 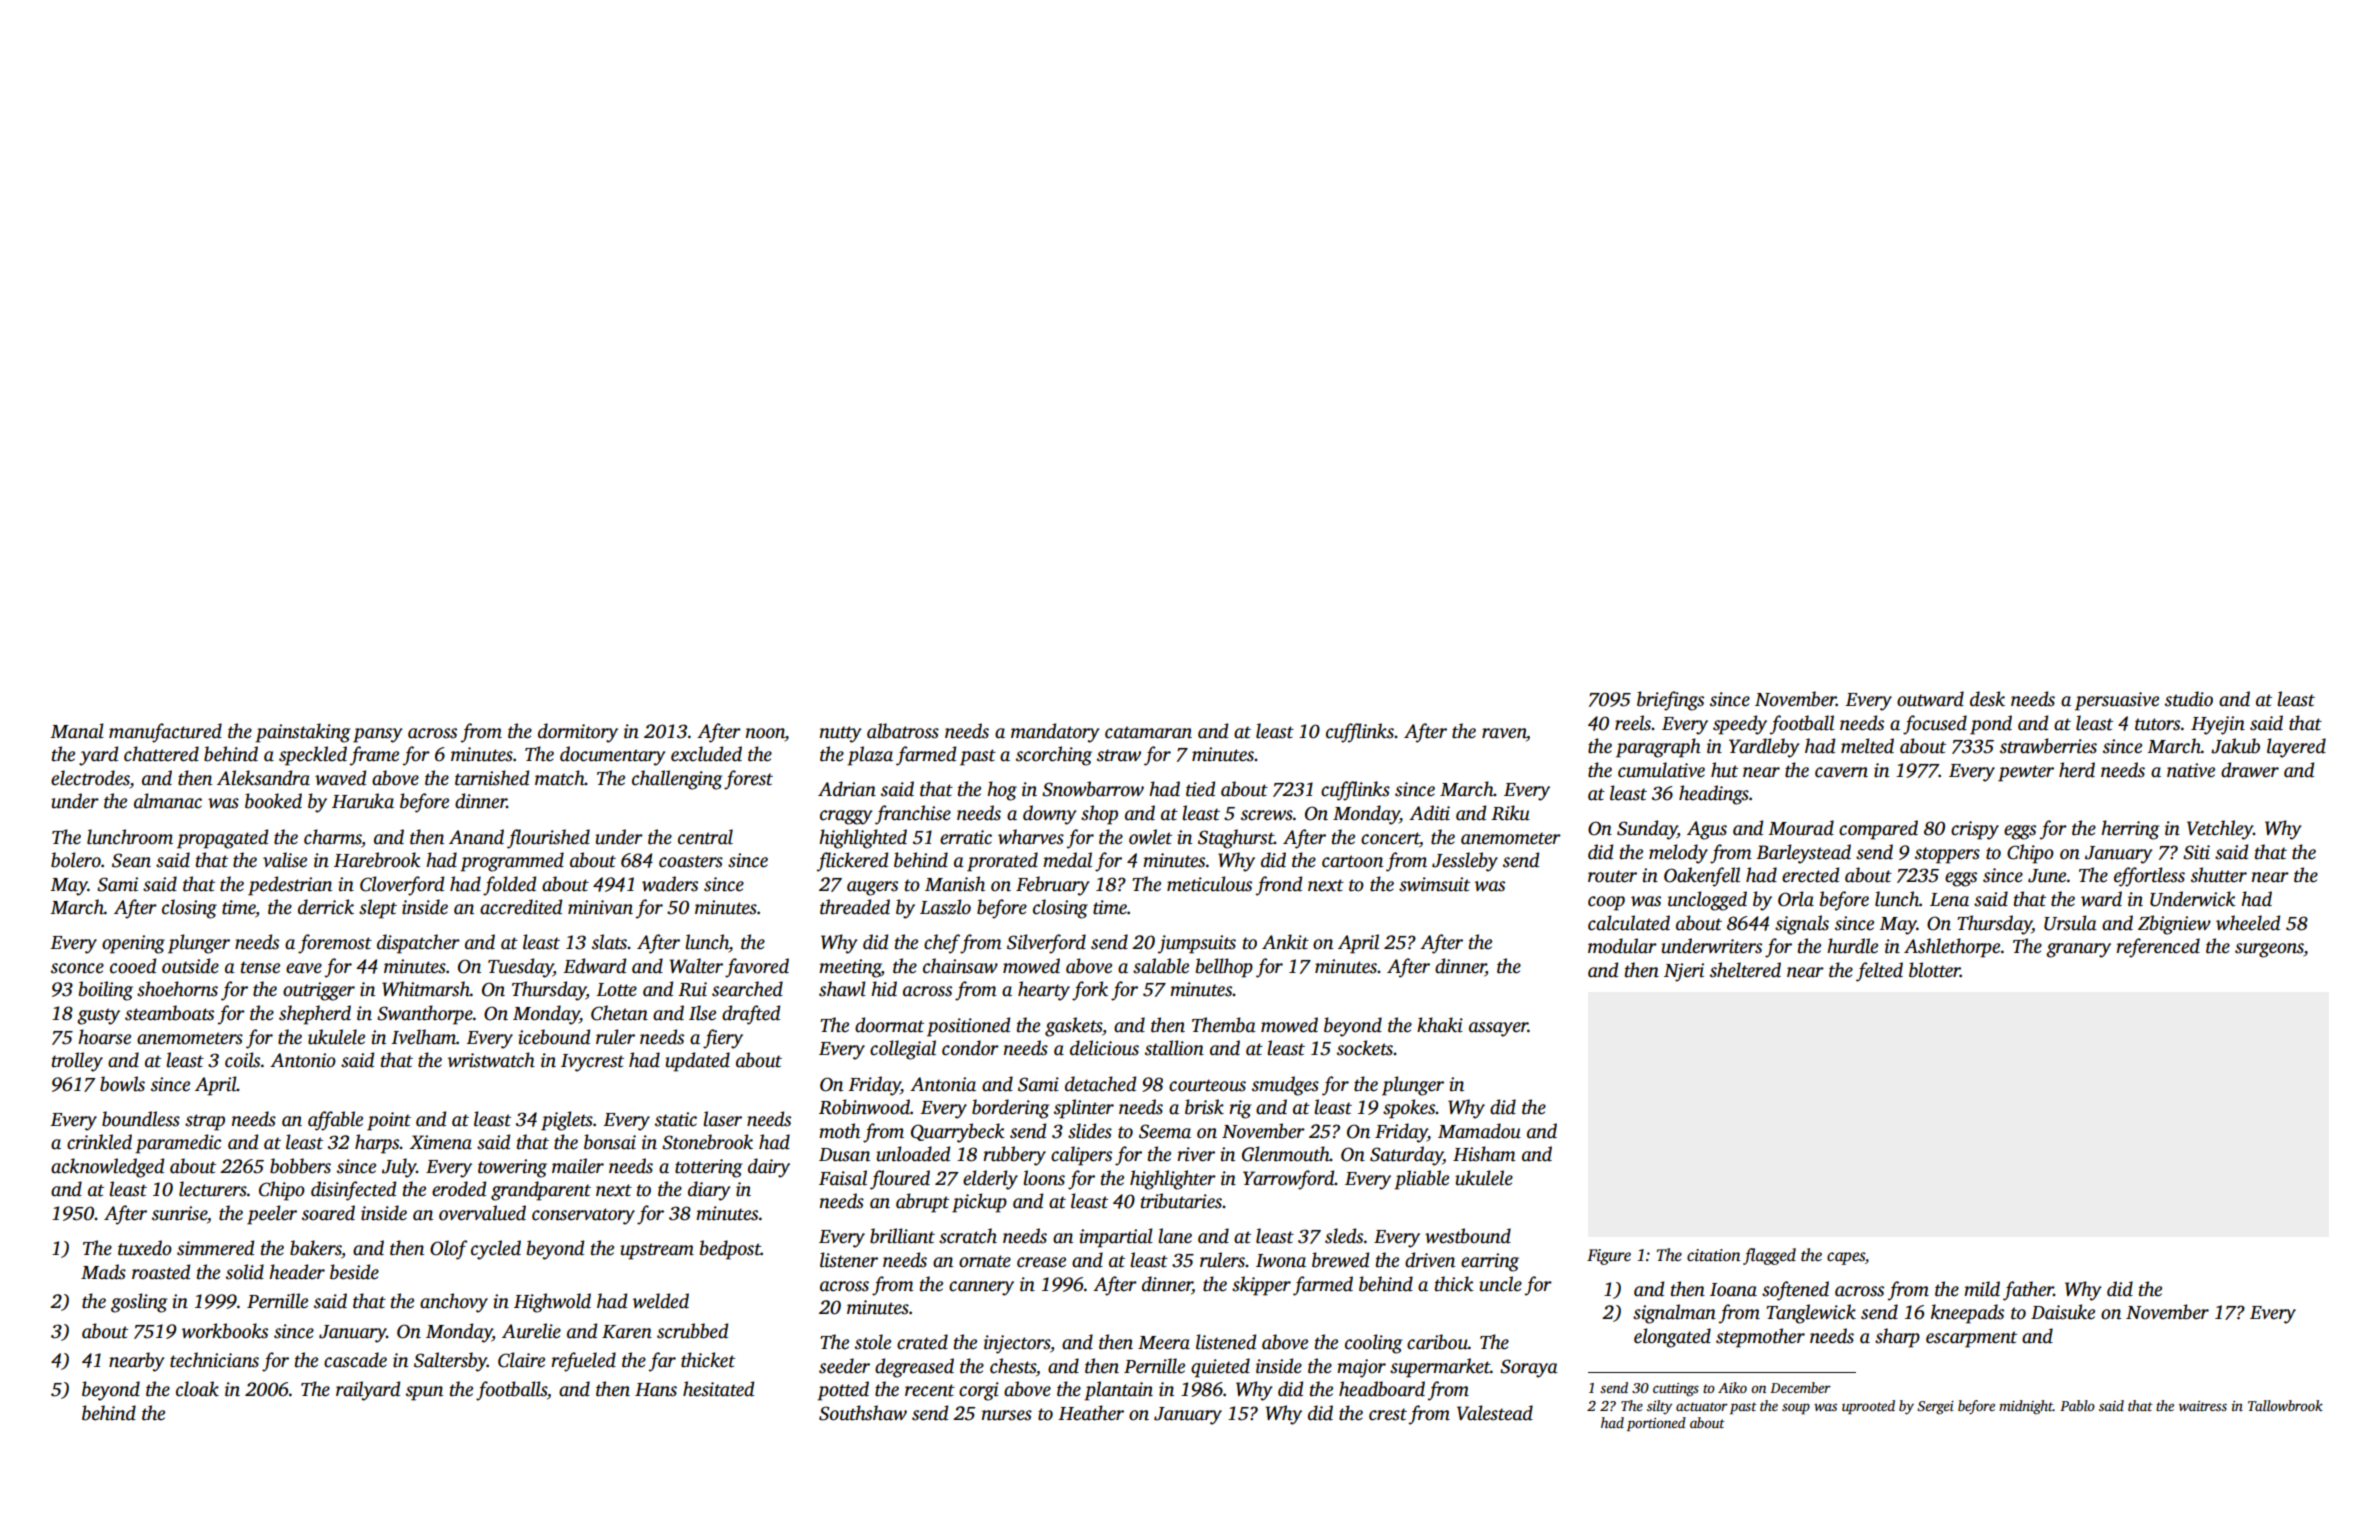 I want to click on Manal, so click(x=77, y=731).
